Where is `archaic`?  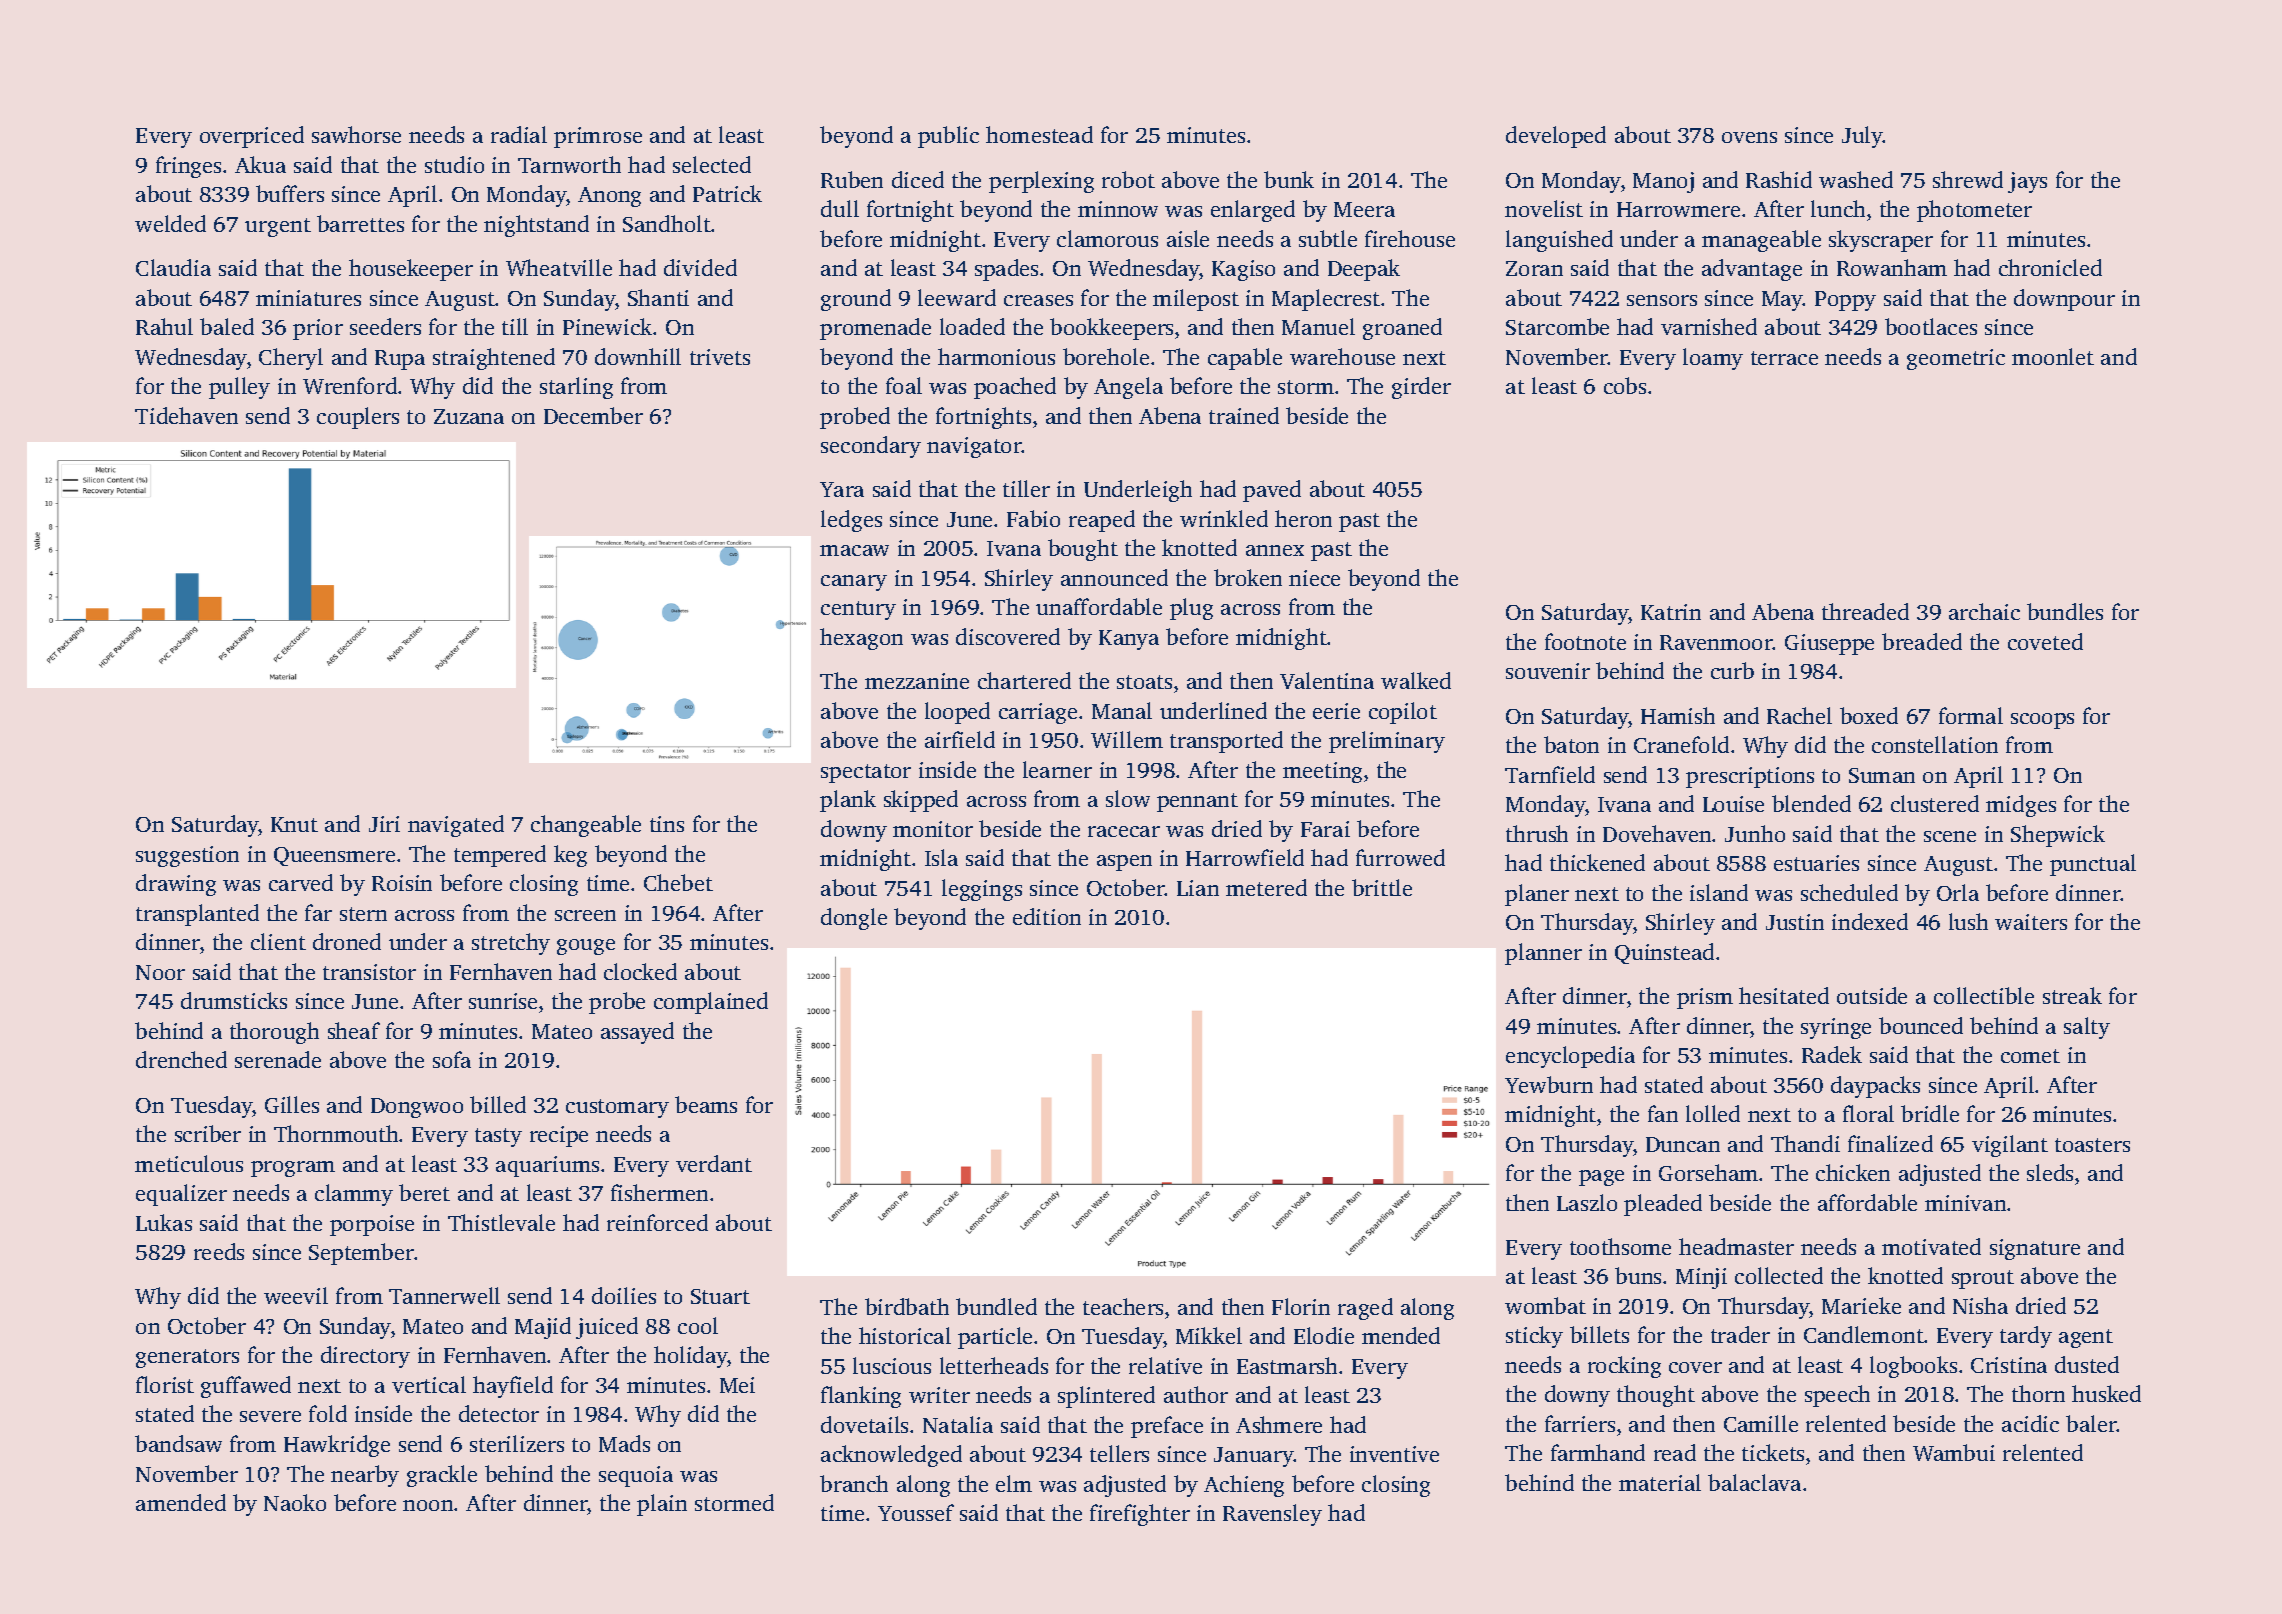 archaic is located at coordinates (1984, 611).
